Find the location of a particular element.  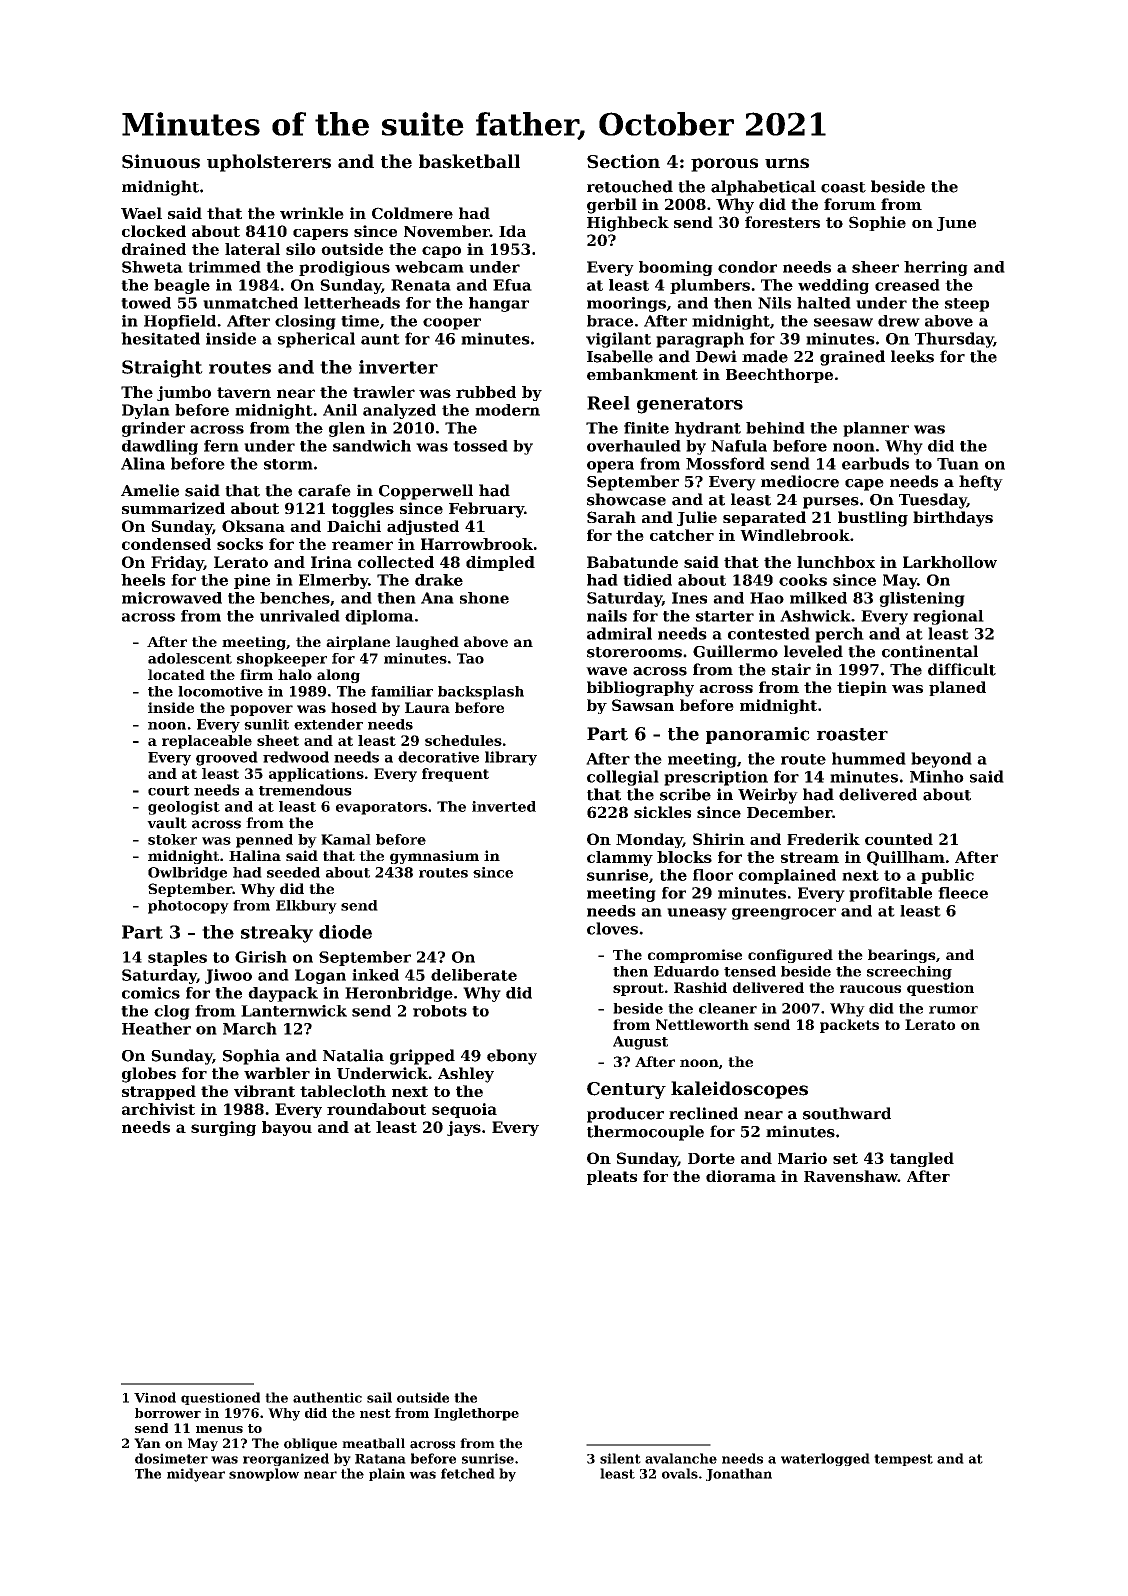

urns is located at coordinates (787, 163).
